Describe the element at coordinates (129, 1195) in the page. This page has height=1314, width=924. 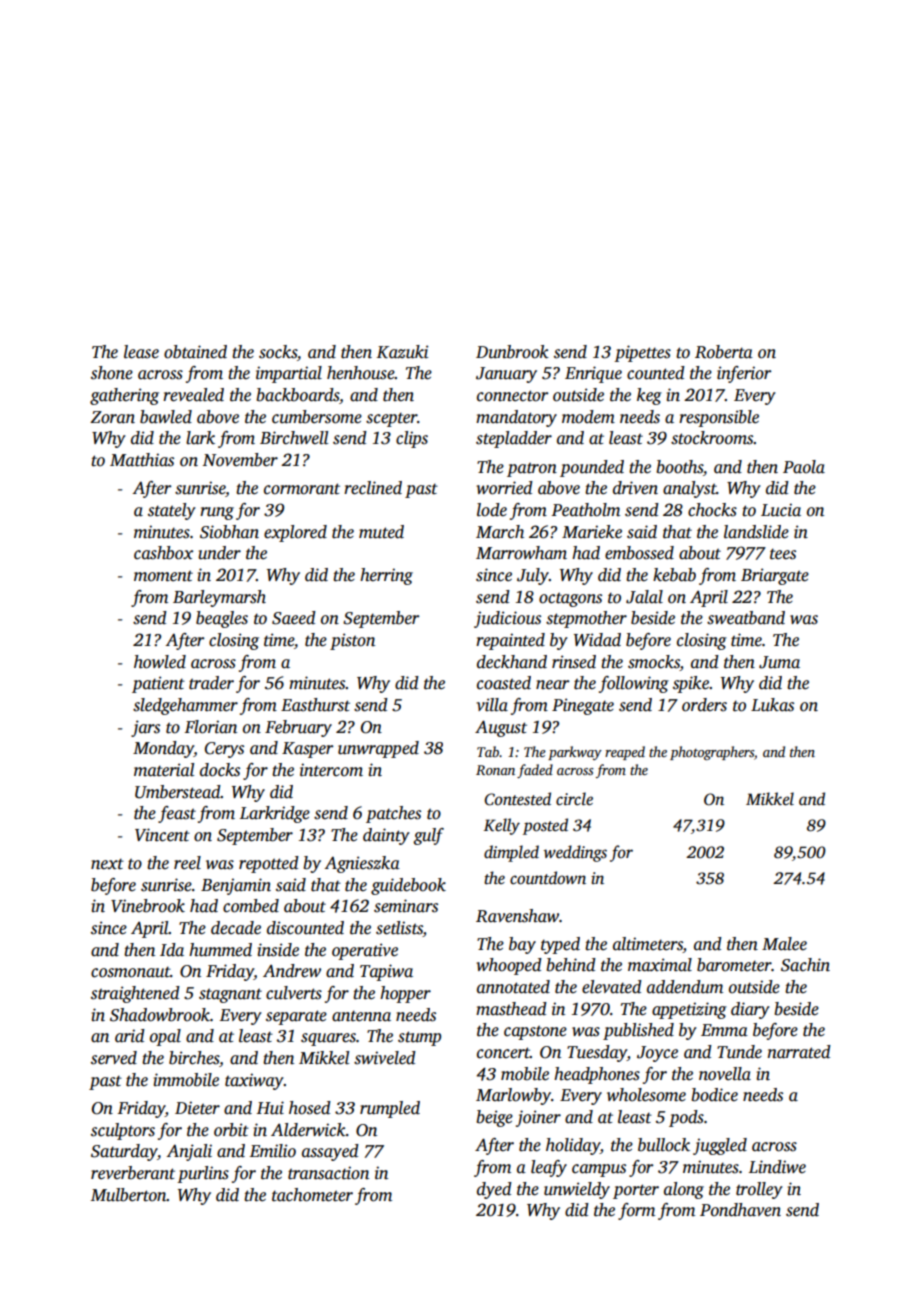
I see `Mulberton` at that location.
